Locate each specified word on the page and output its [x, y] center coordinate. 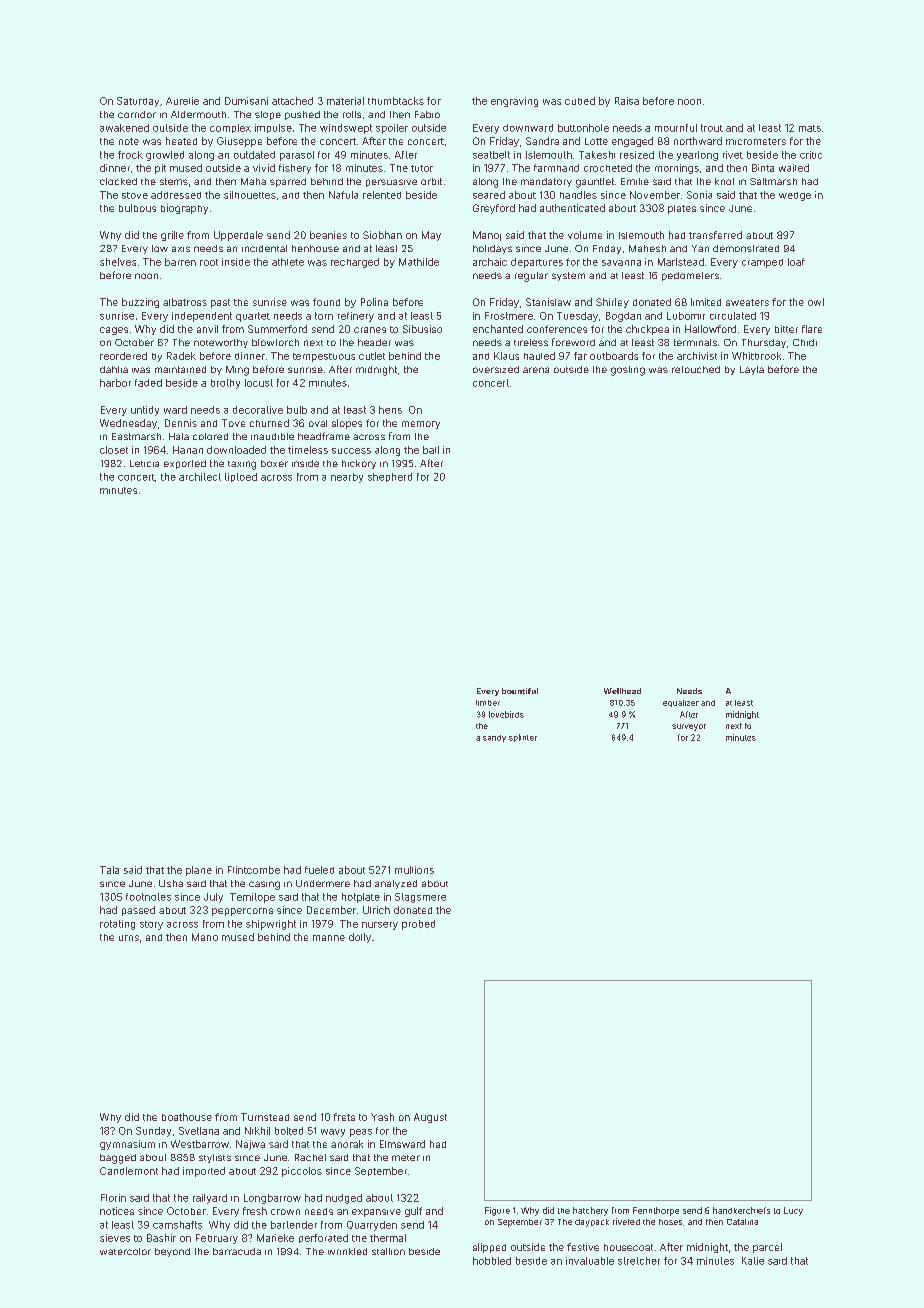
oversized [496, 369]
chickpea [647, 330]
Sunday [153, 1132]
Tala [109, 870]
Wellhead [622, 691]
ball [431, 450]
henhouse [315, 248]
